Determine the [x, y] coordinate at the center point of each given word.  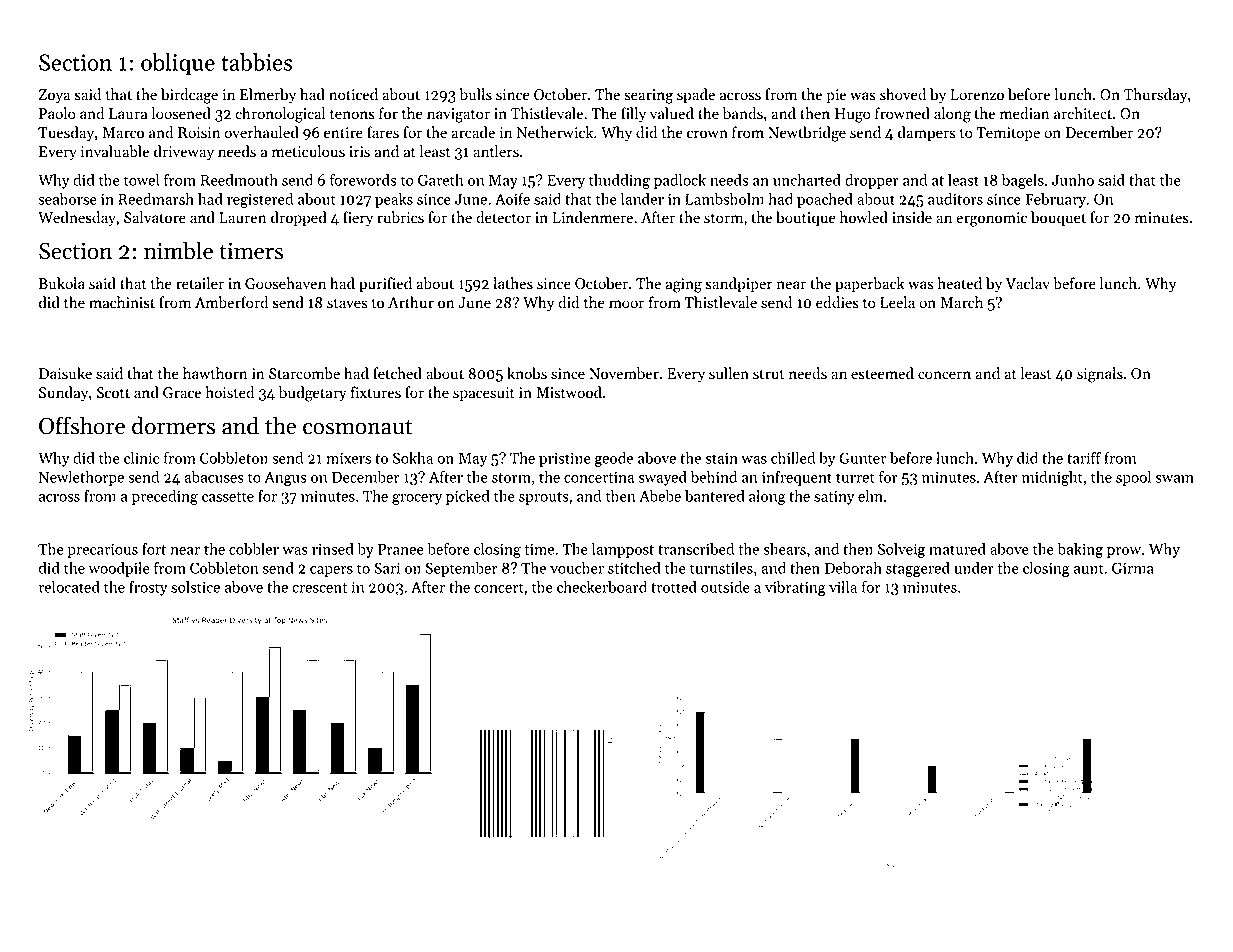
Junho [1073, 180]
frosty [148, 588]
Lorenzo [977, 95]
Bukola [62, 283]
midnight [1052, 478]
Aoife [512, 199]
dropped [299, 218]
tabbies [257, 62]
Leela [897, 302]
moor [626, 304]
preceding [165, 497]
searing [648, 96]
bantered [715, 496]
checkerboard [602, 587]
